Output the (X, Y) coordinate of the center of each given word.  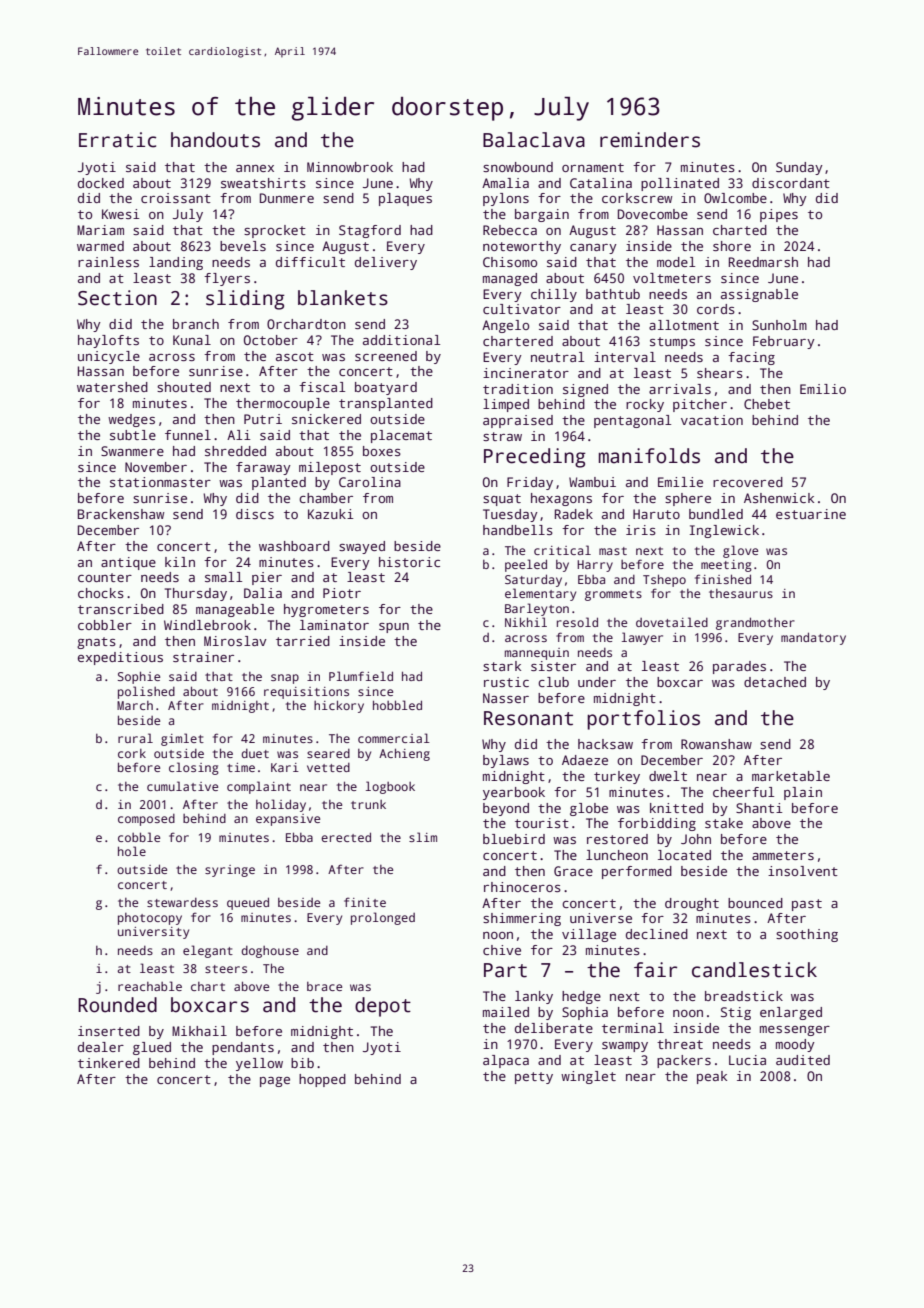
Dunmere (287, 198)
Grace (573, 871)
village (589, 935)
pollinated (680, 184)
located (684, 855)
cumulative (182, 786)
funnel (188, 435)
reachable (150, 986)
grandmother (755, 623)
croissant (176, 198)
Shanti (759, 808)
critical (562, 550)
